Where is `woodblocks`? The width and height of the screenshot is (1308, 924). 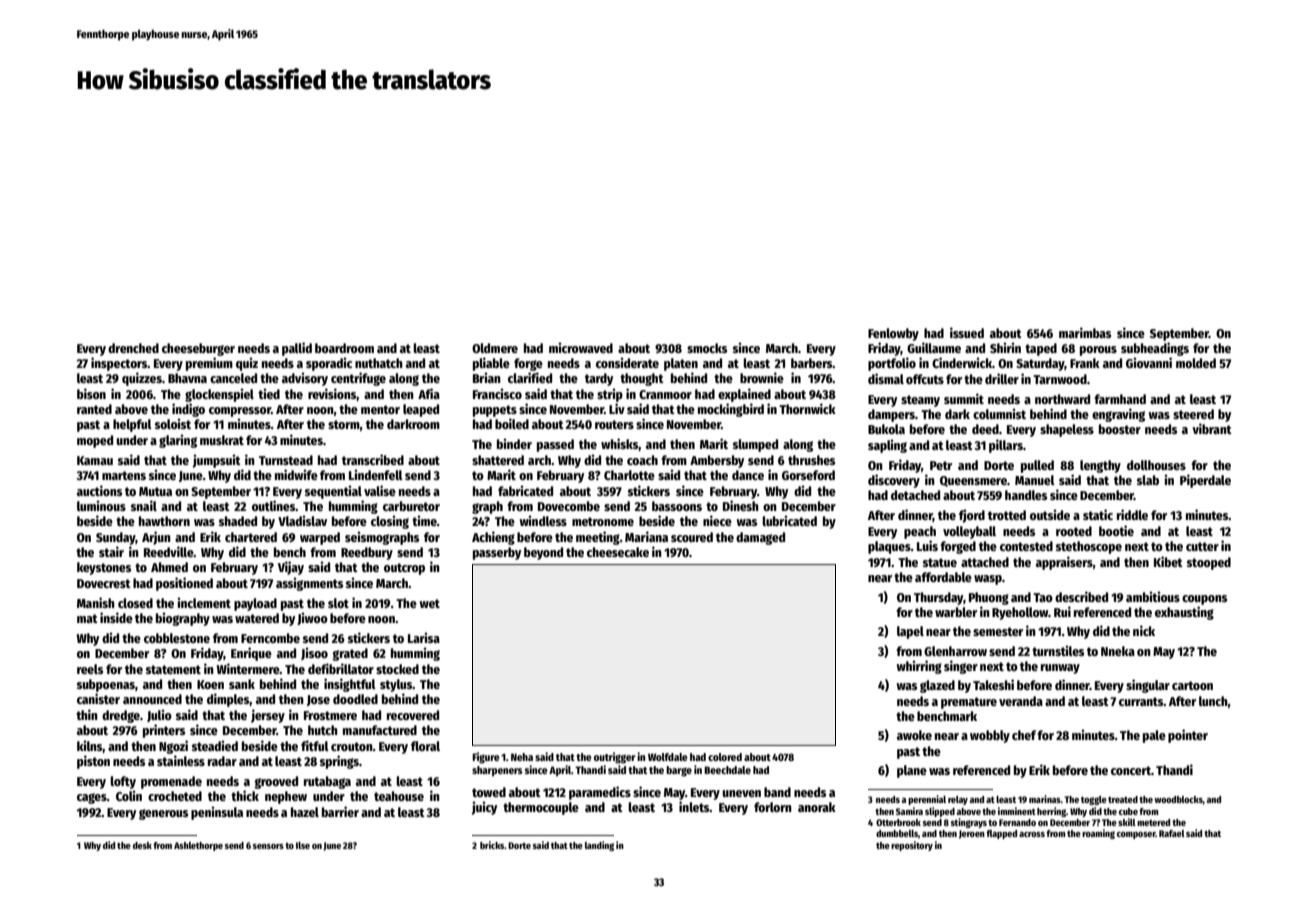
woodblocks is located at coordinates (1178, 799).
